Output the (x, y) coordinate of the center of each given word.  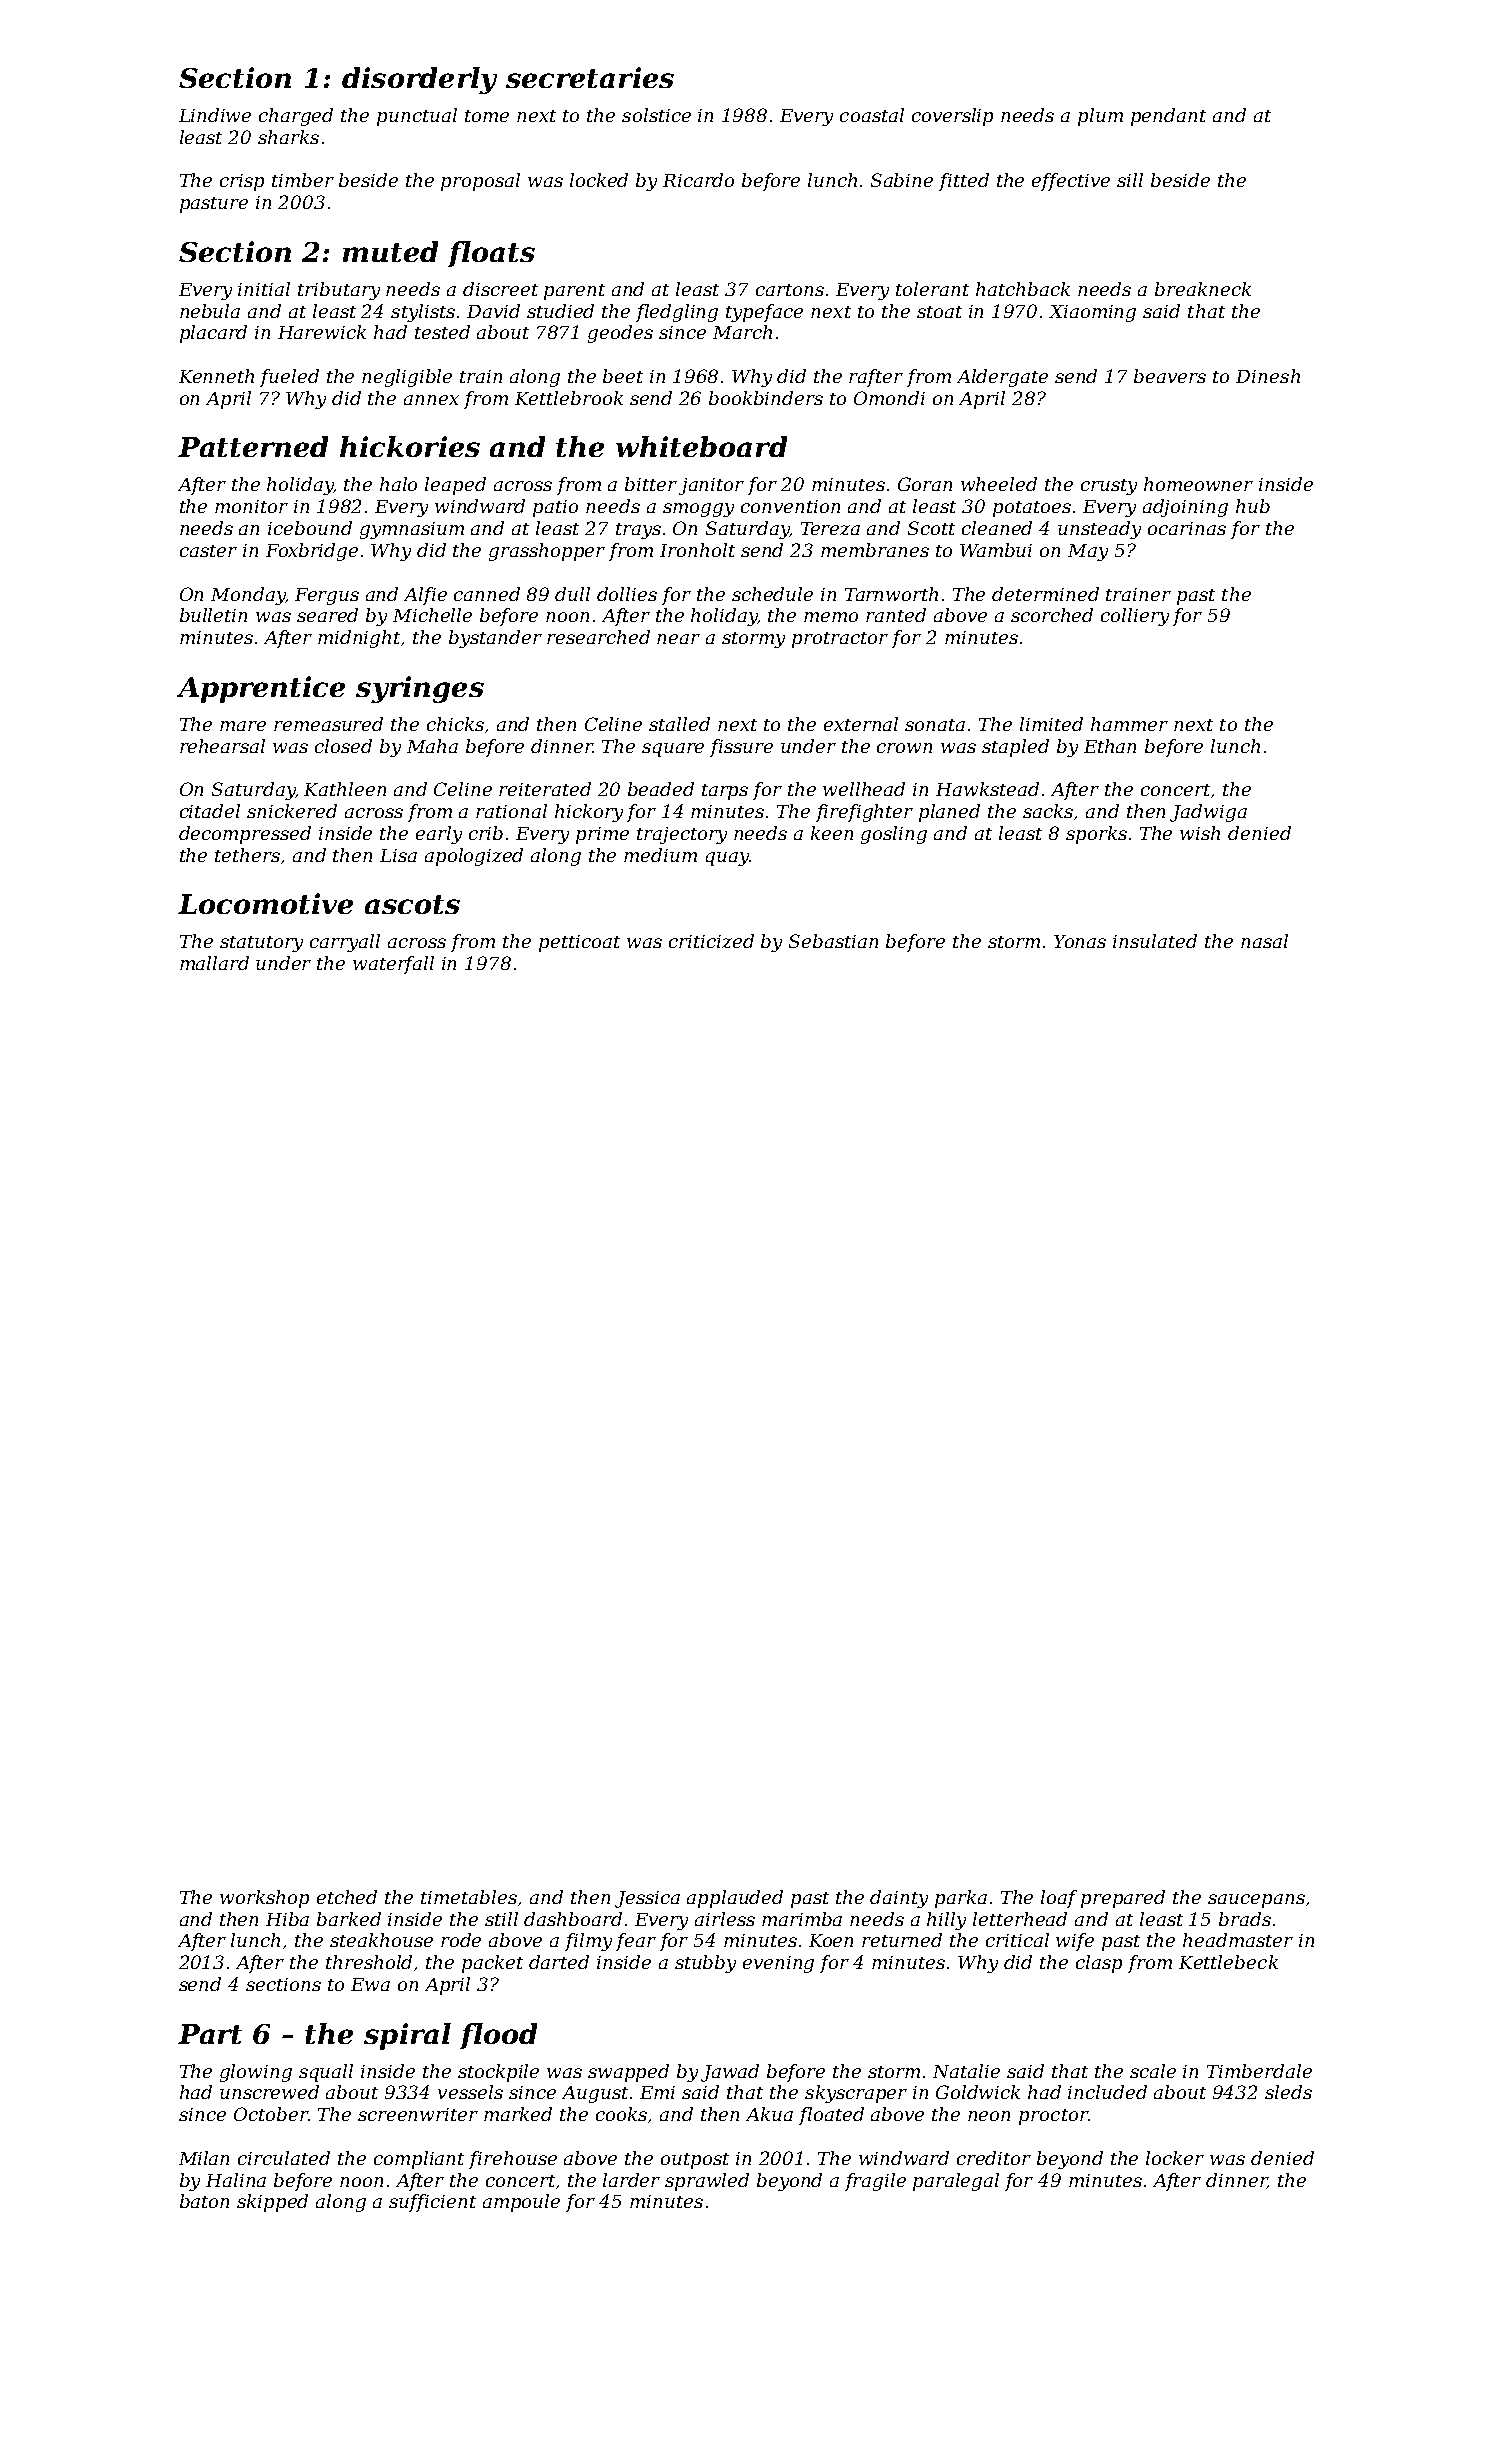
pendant (1168, 117)
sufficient (432, 2203)
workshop (264, 1899)
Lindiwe (215, 115)
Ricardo (698, 180)
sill (1130, 180)
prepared (1123, 1899)
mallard (214, 963)
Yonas (1080, 941)
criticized (711, 941)
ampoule (521, 2203)
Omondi (889, 398)
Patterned (253, 446)
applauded (735, 1899)
